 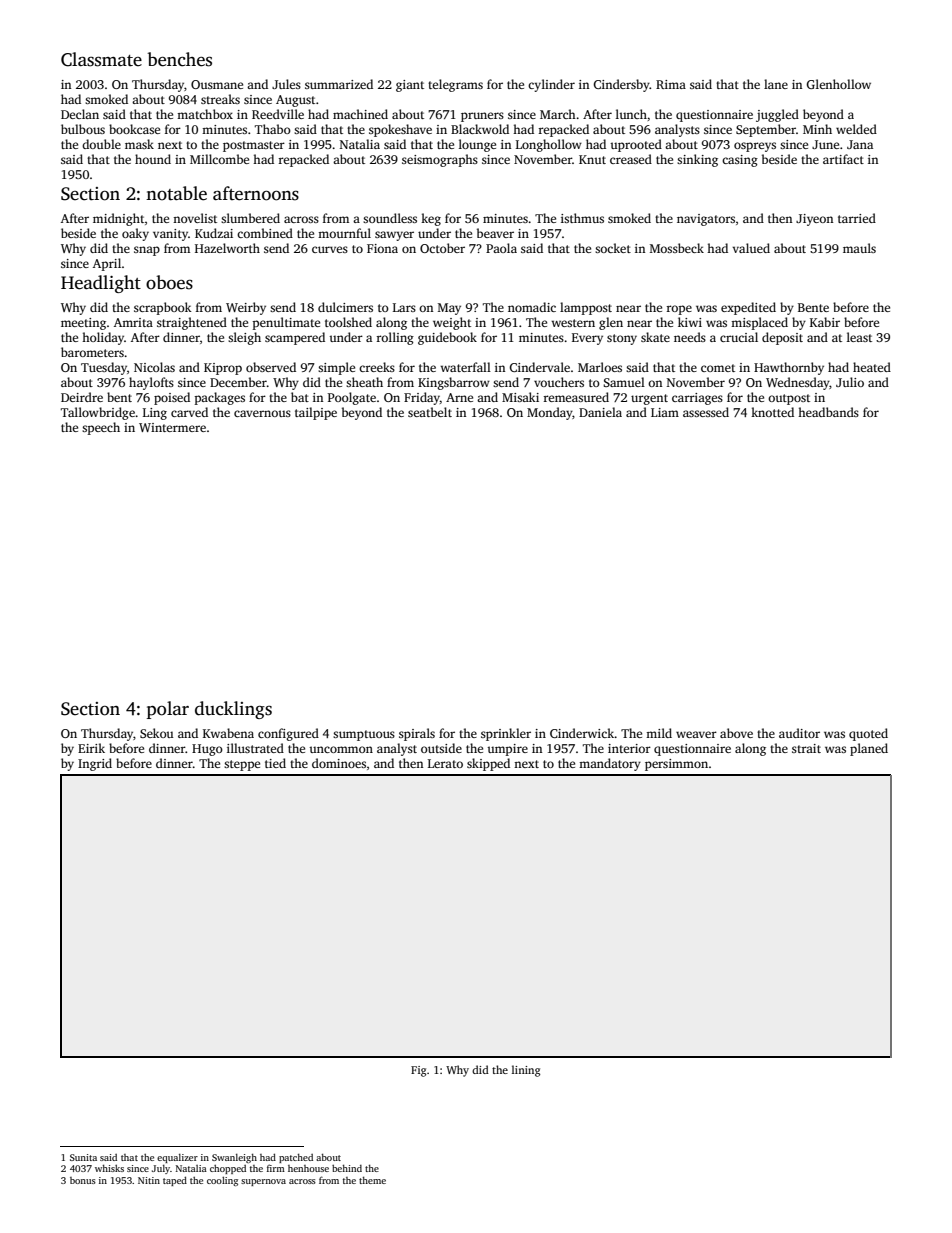 What do you see at coordinates (372, 1180) in the page?
I see `theme` at bounding box center [372, 1180].
